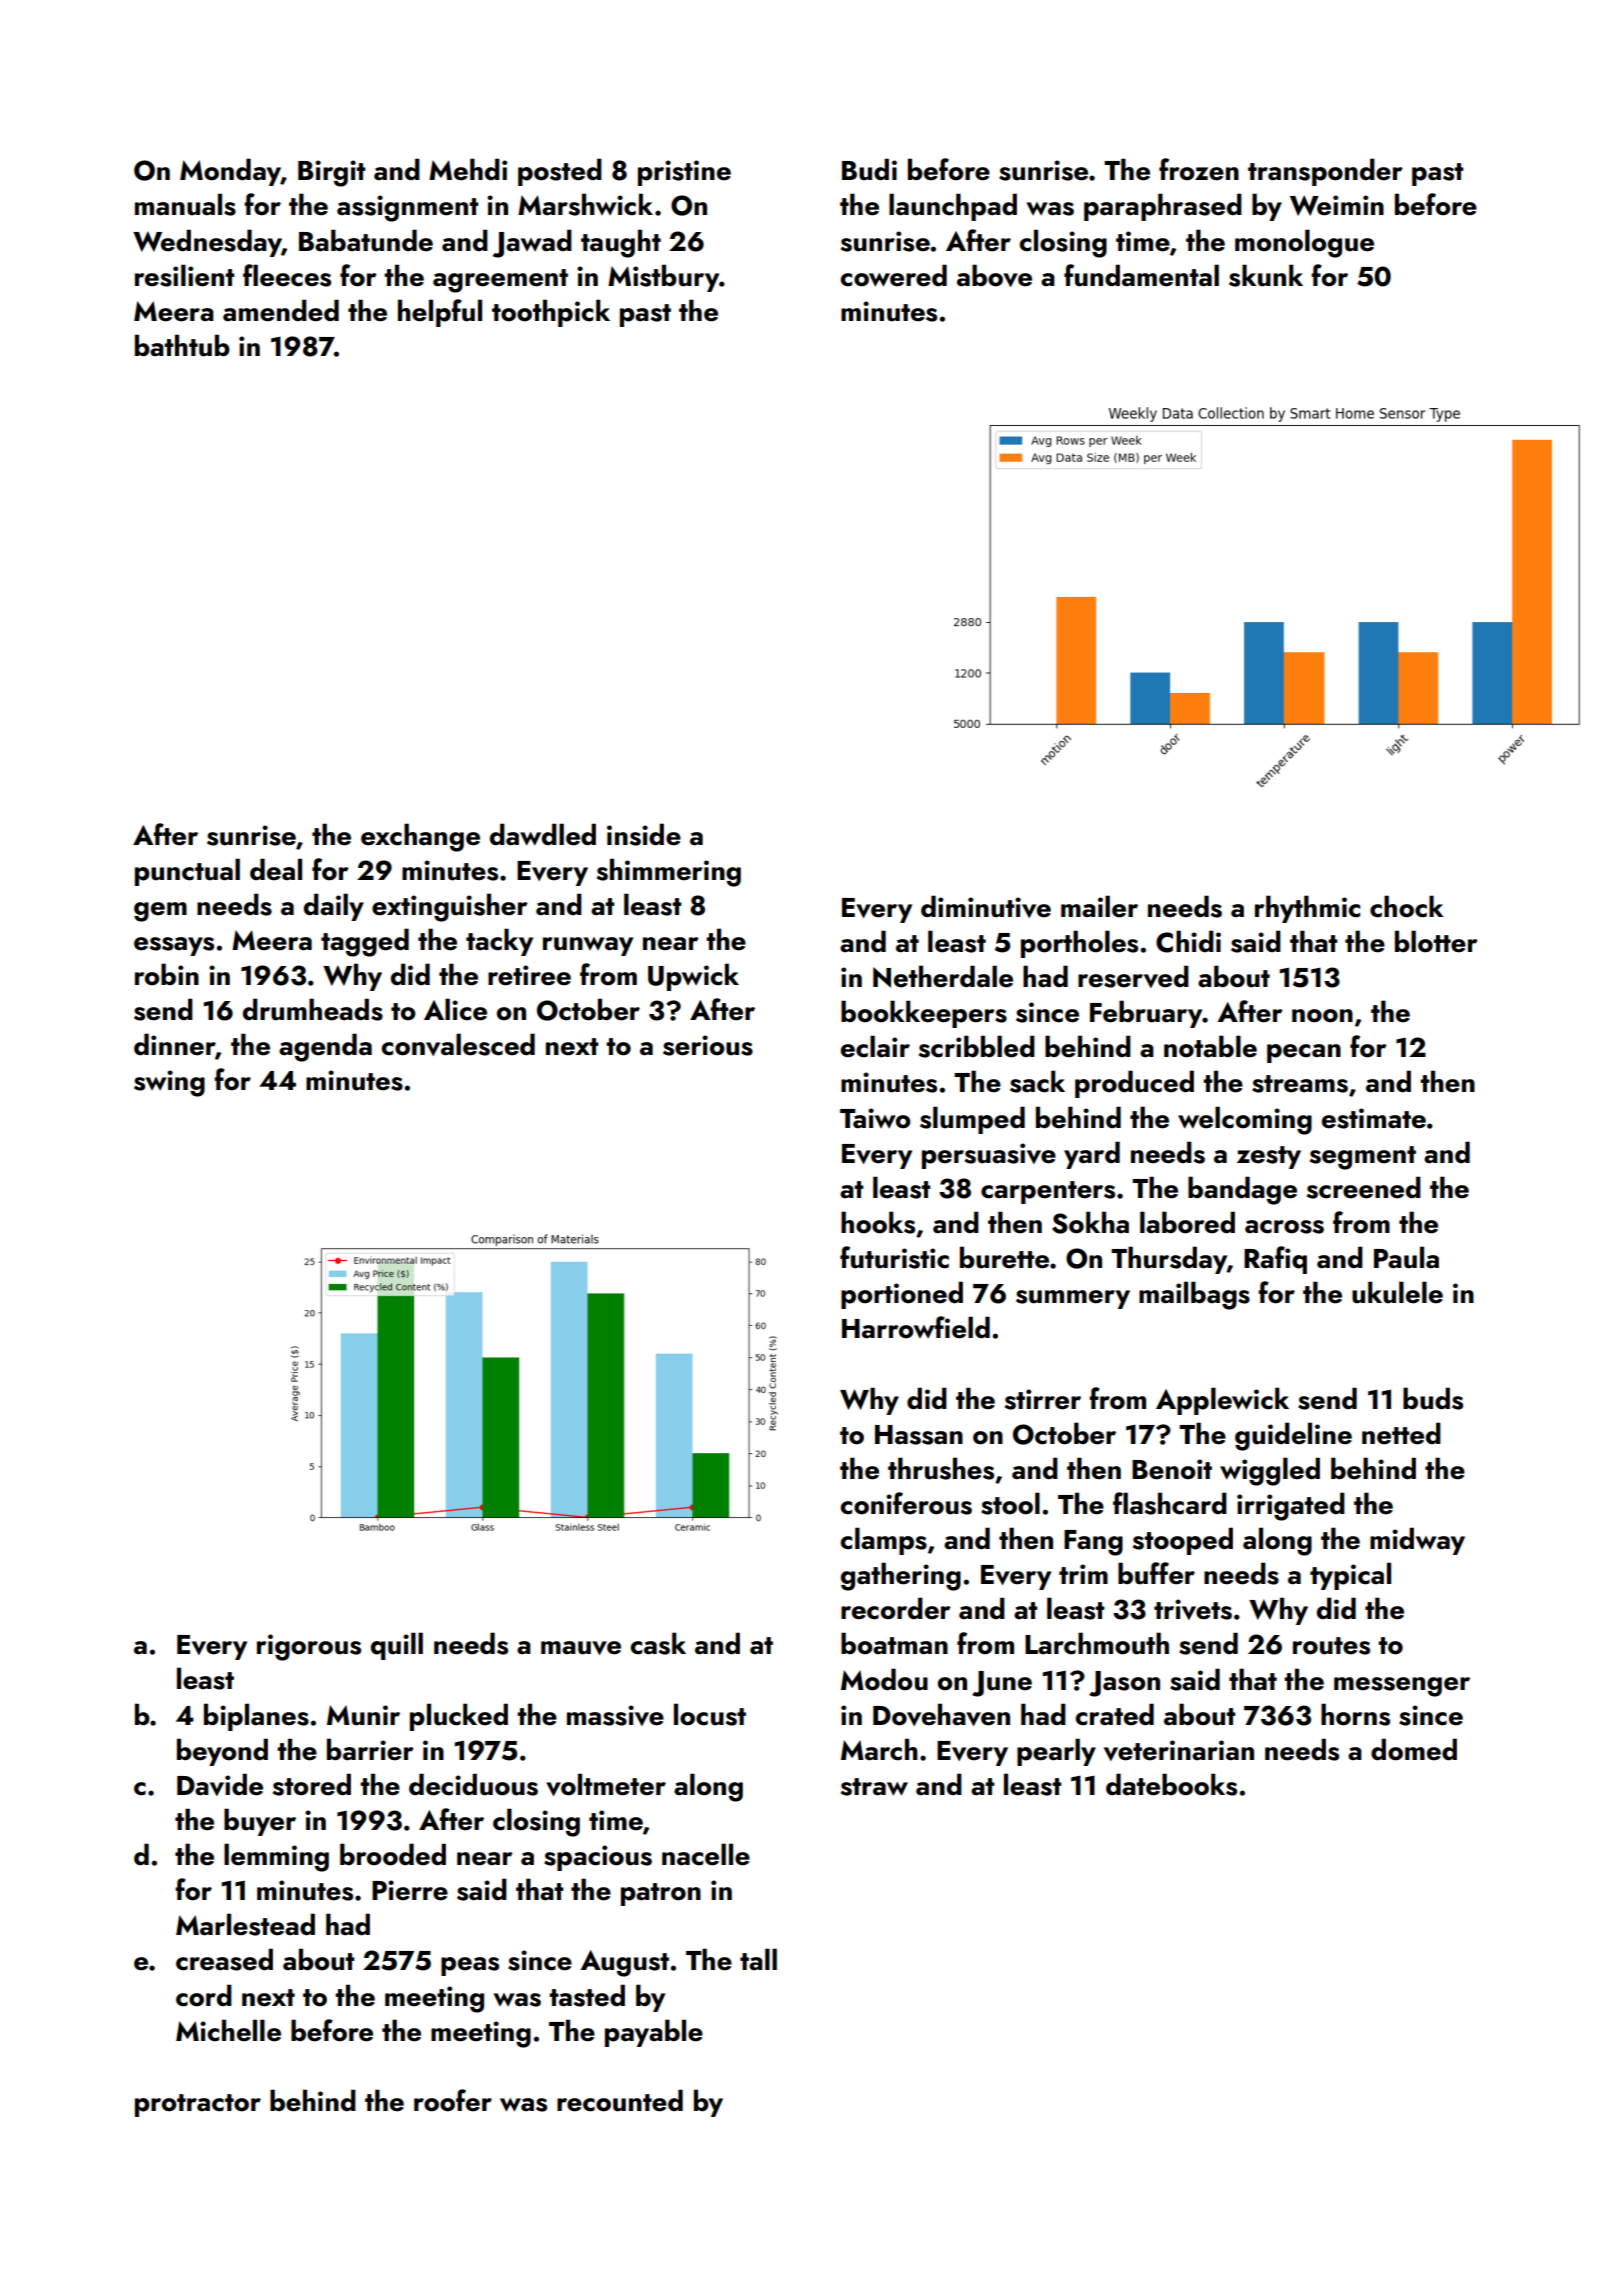 The width and height of the screenshot is (1620, 2292). What do you see at coordinates (1270, 1471) in the screenshot?
I see `wiggled` at bounding box center [1270, 1471].
